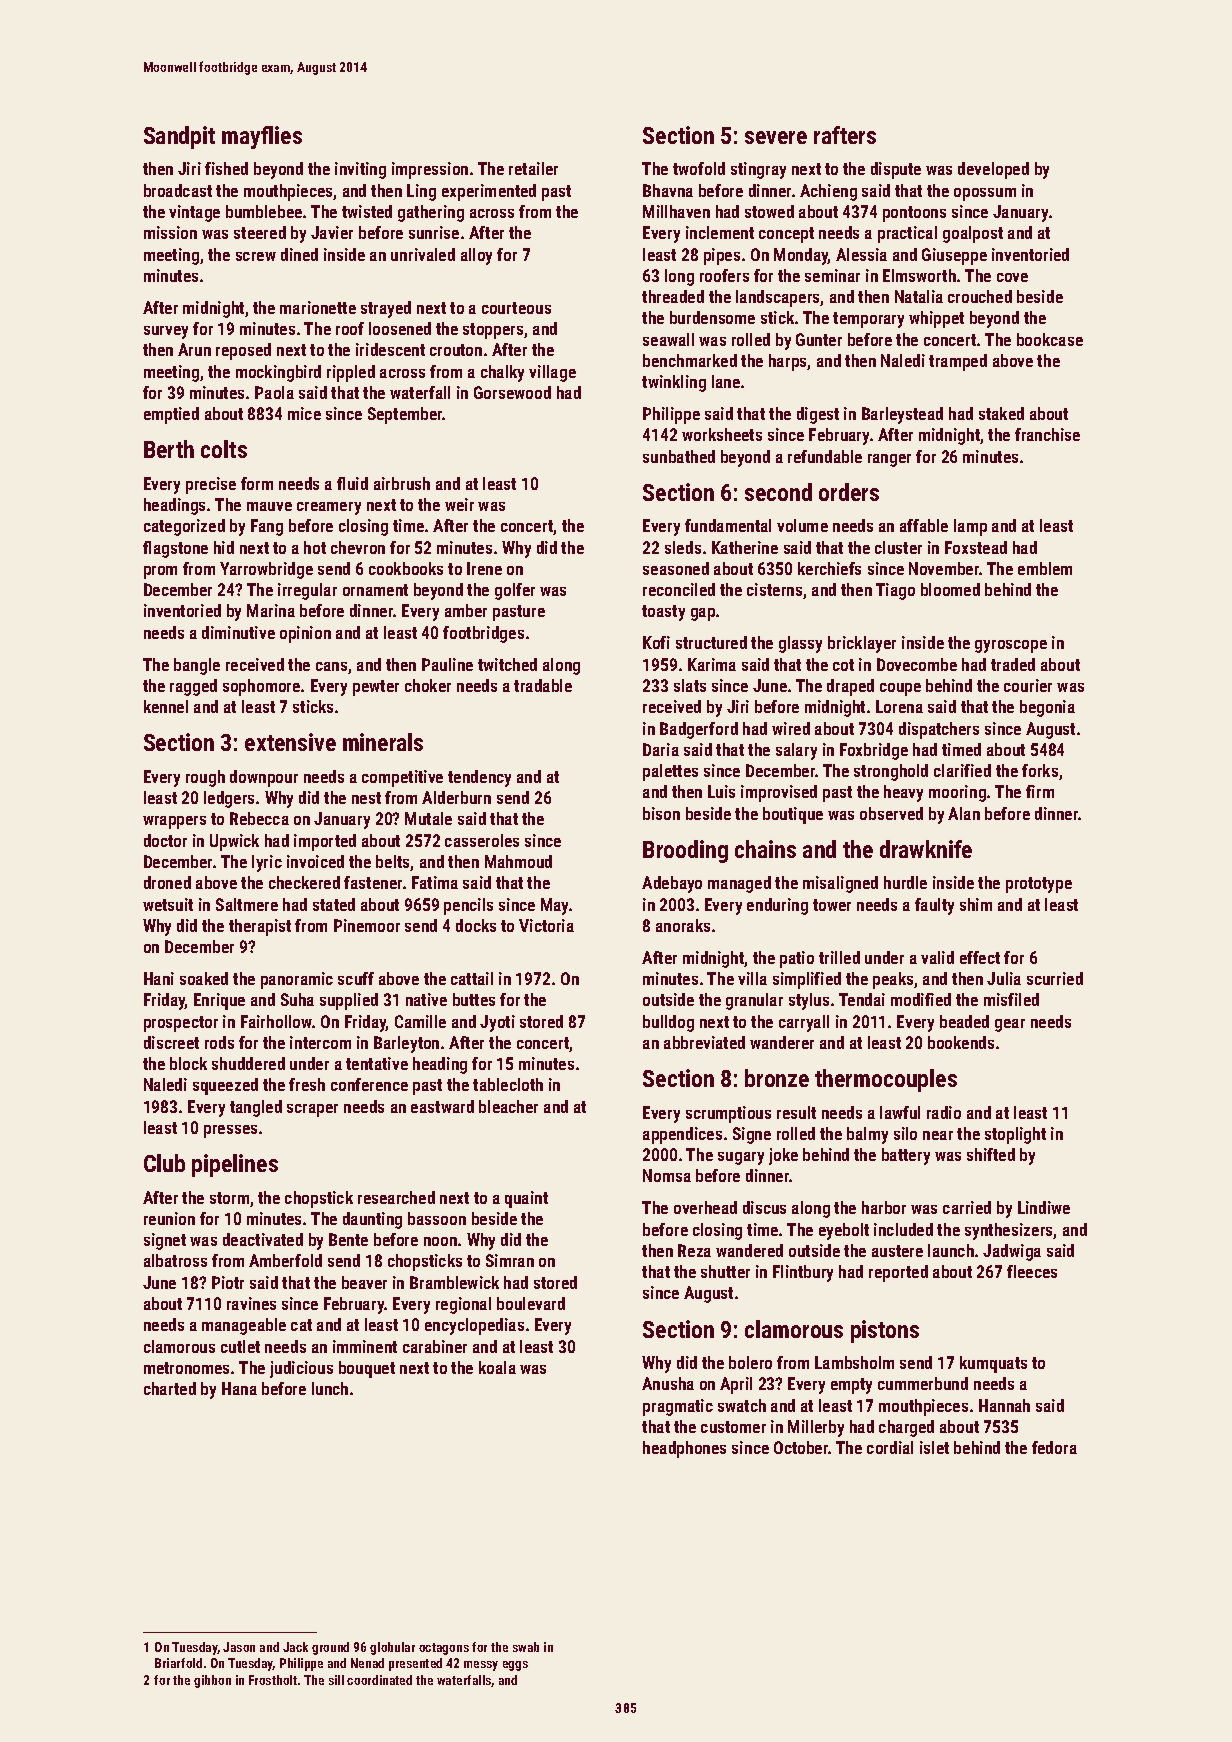  What do you see at coordinates (330, 1648) in the document?
I see `ground` at bounding box center [330, 1648].
